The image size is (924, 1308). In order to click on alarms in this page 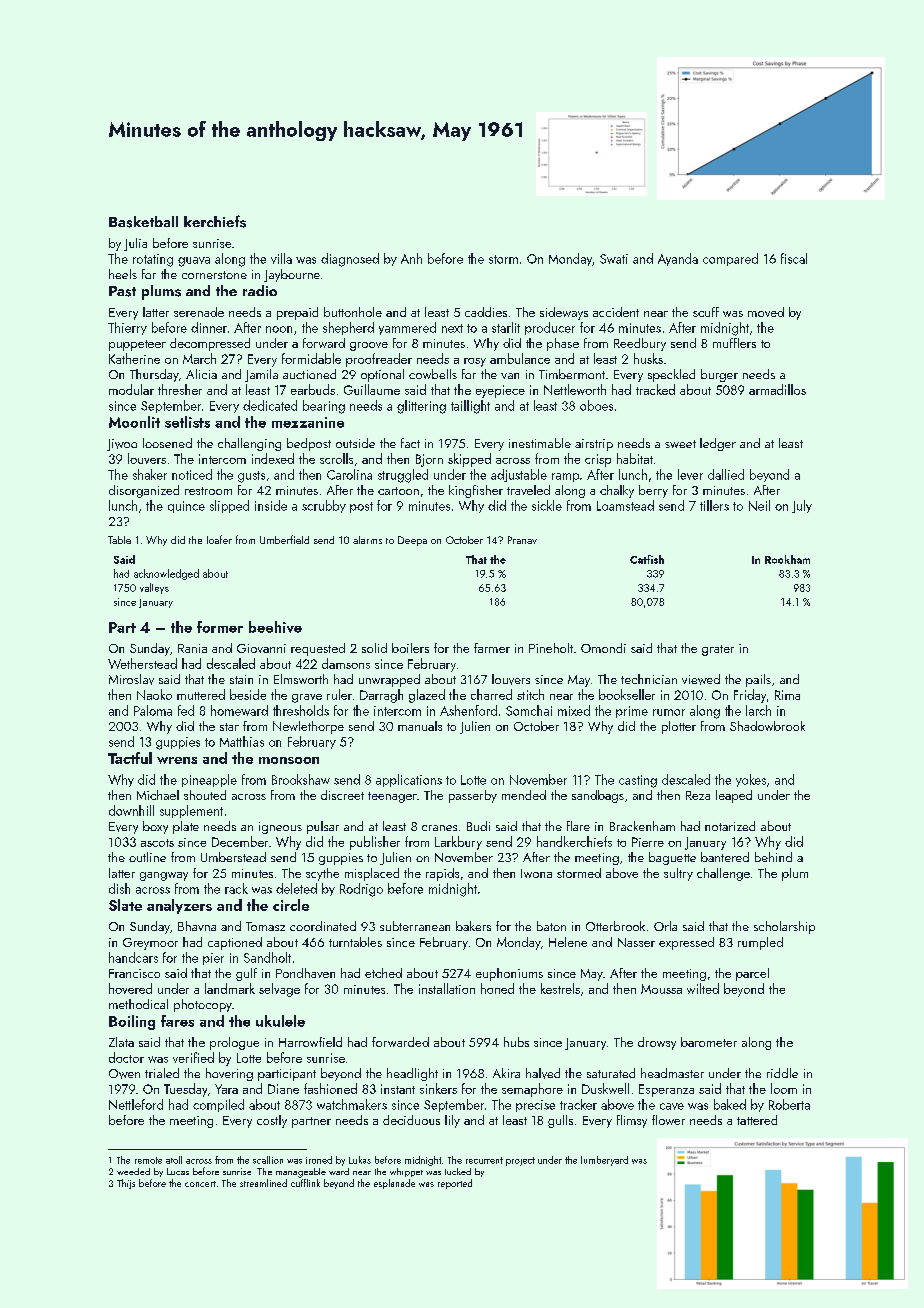, I will do `click(367, 540)`.
